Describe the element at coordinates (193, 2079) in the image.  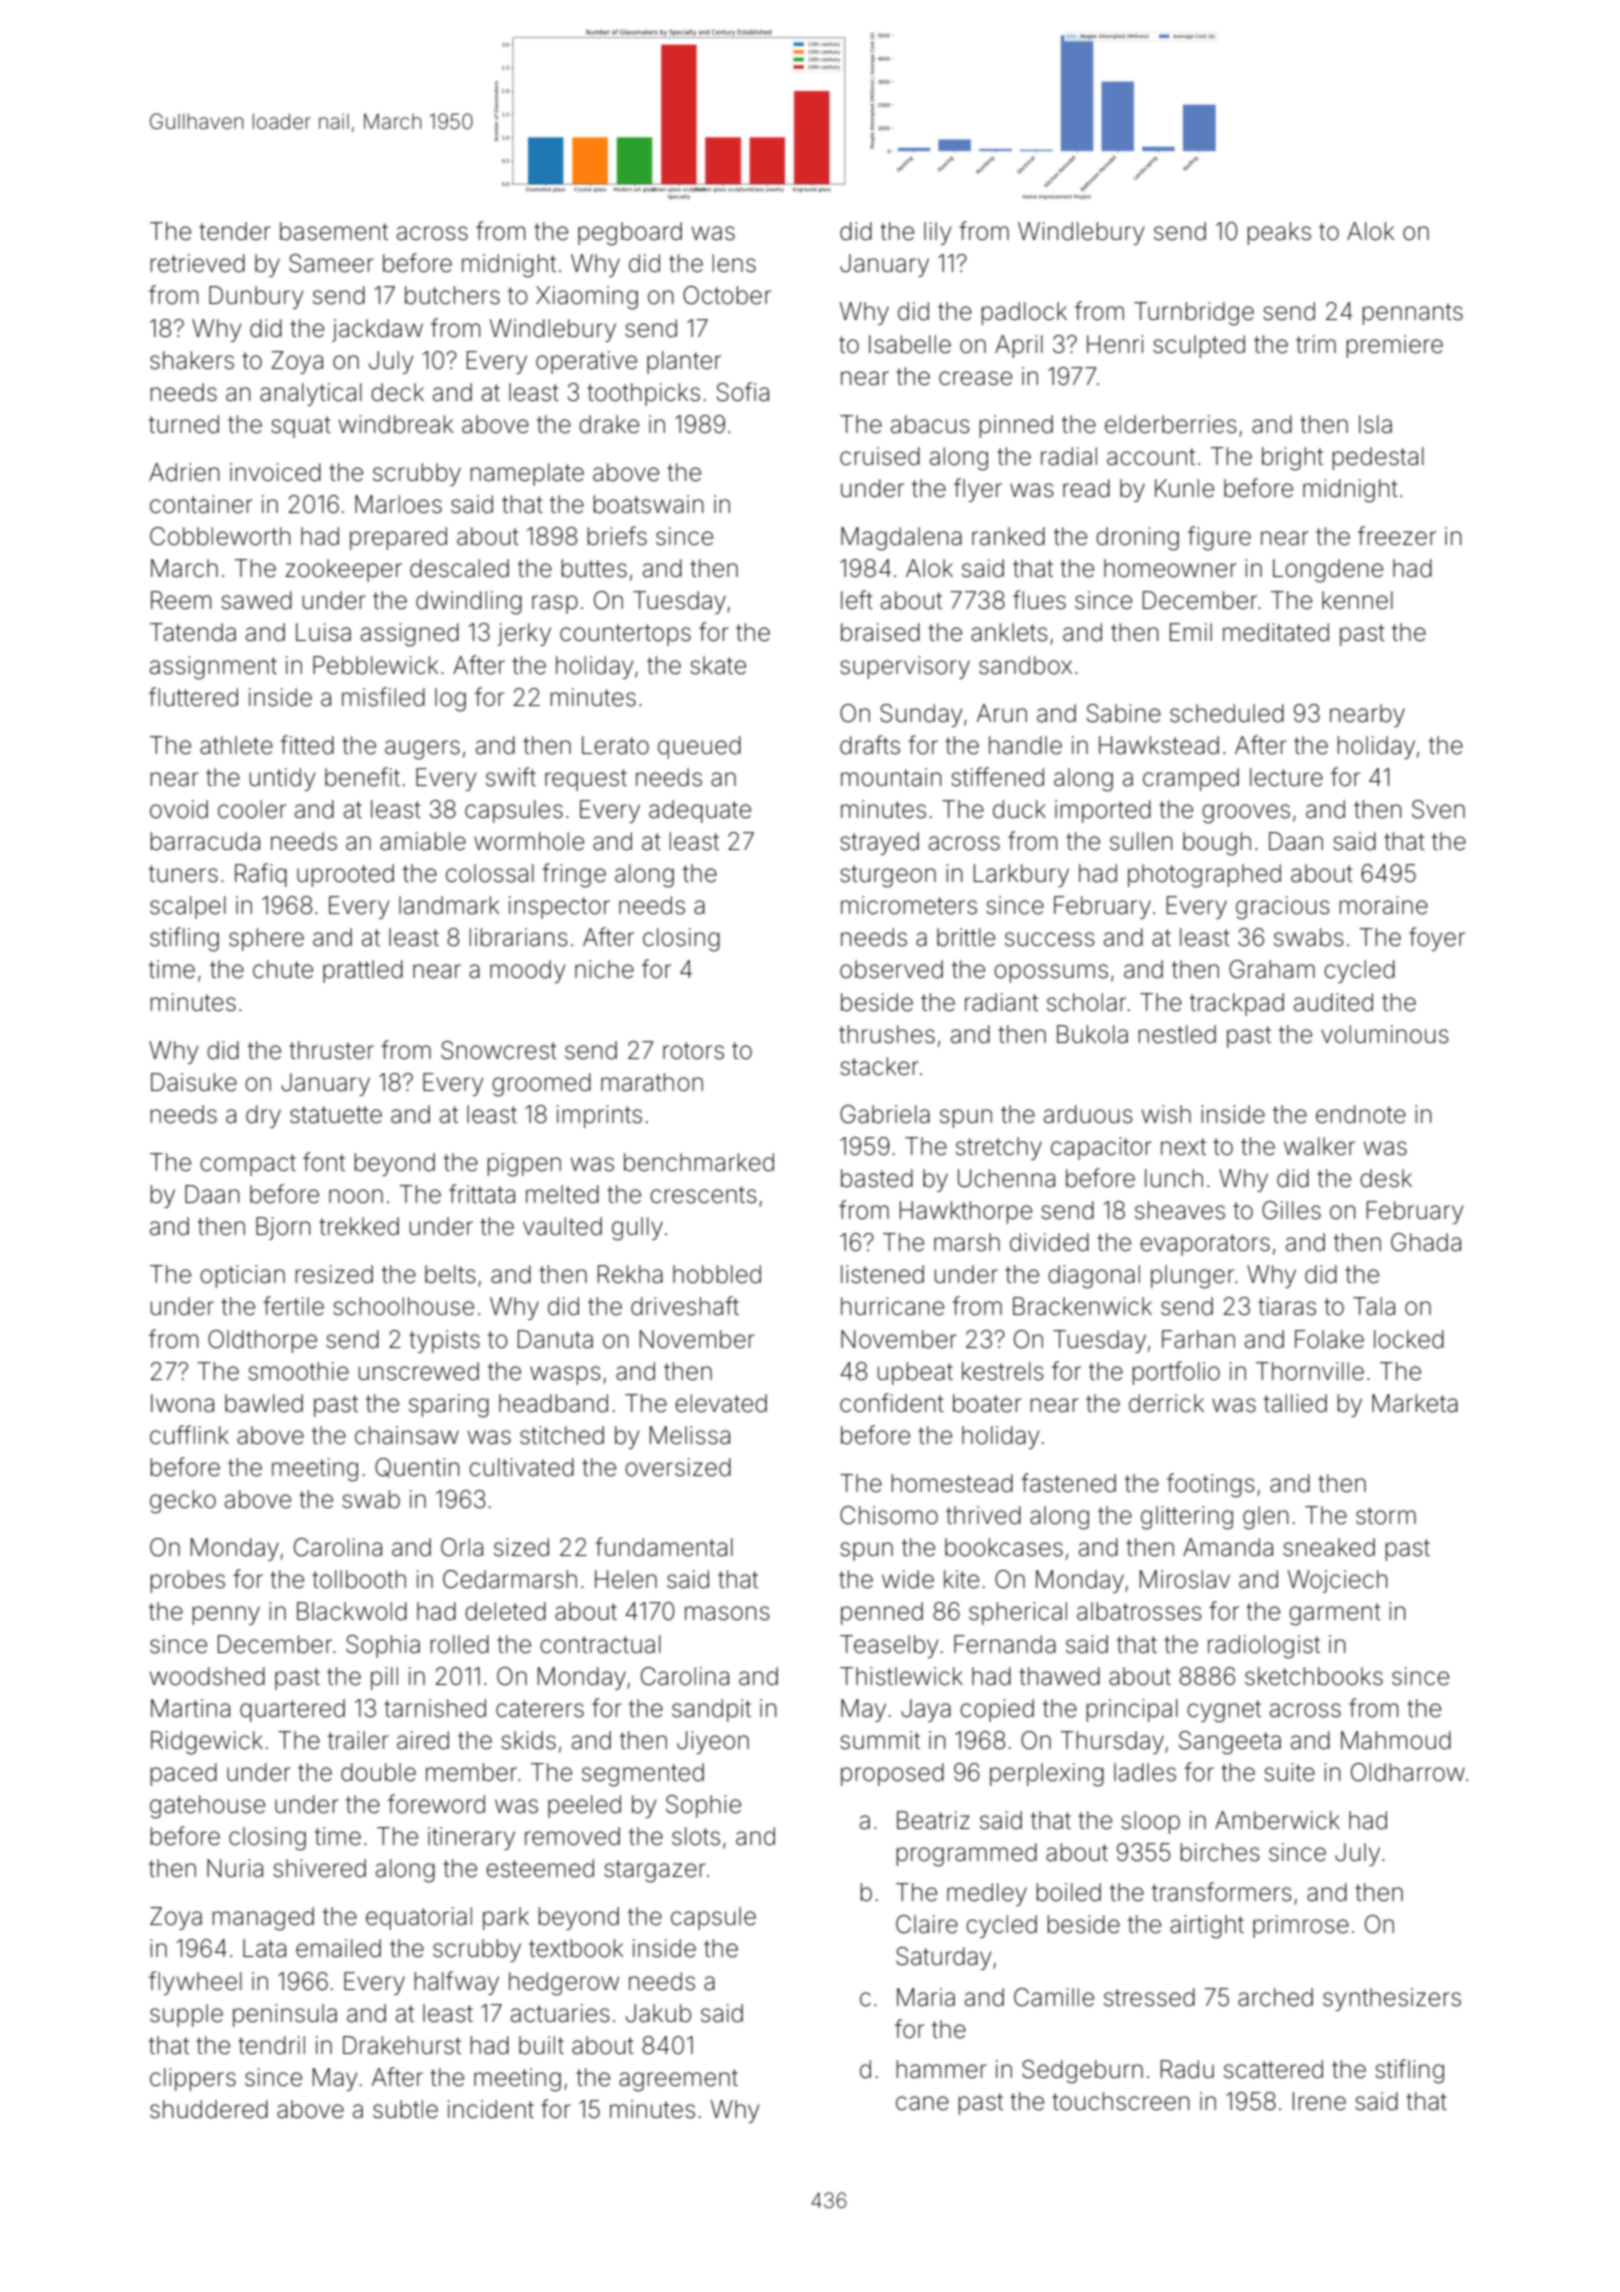
I see `clippers` at that location.
